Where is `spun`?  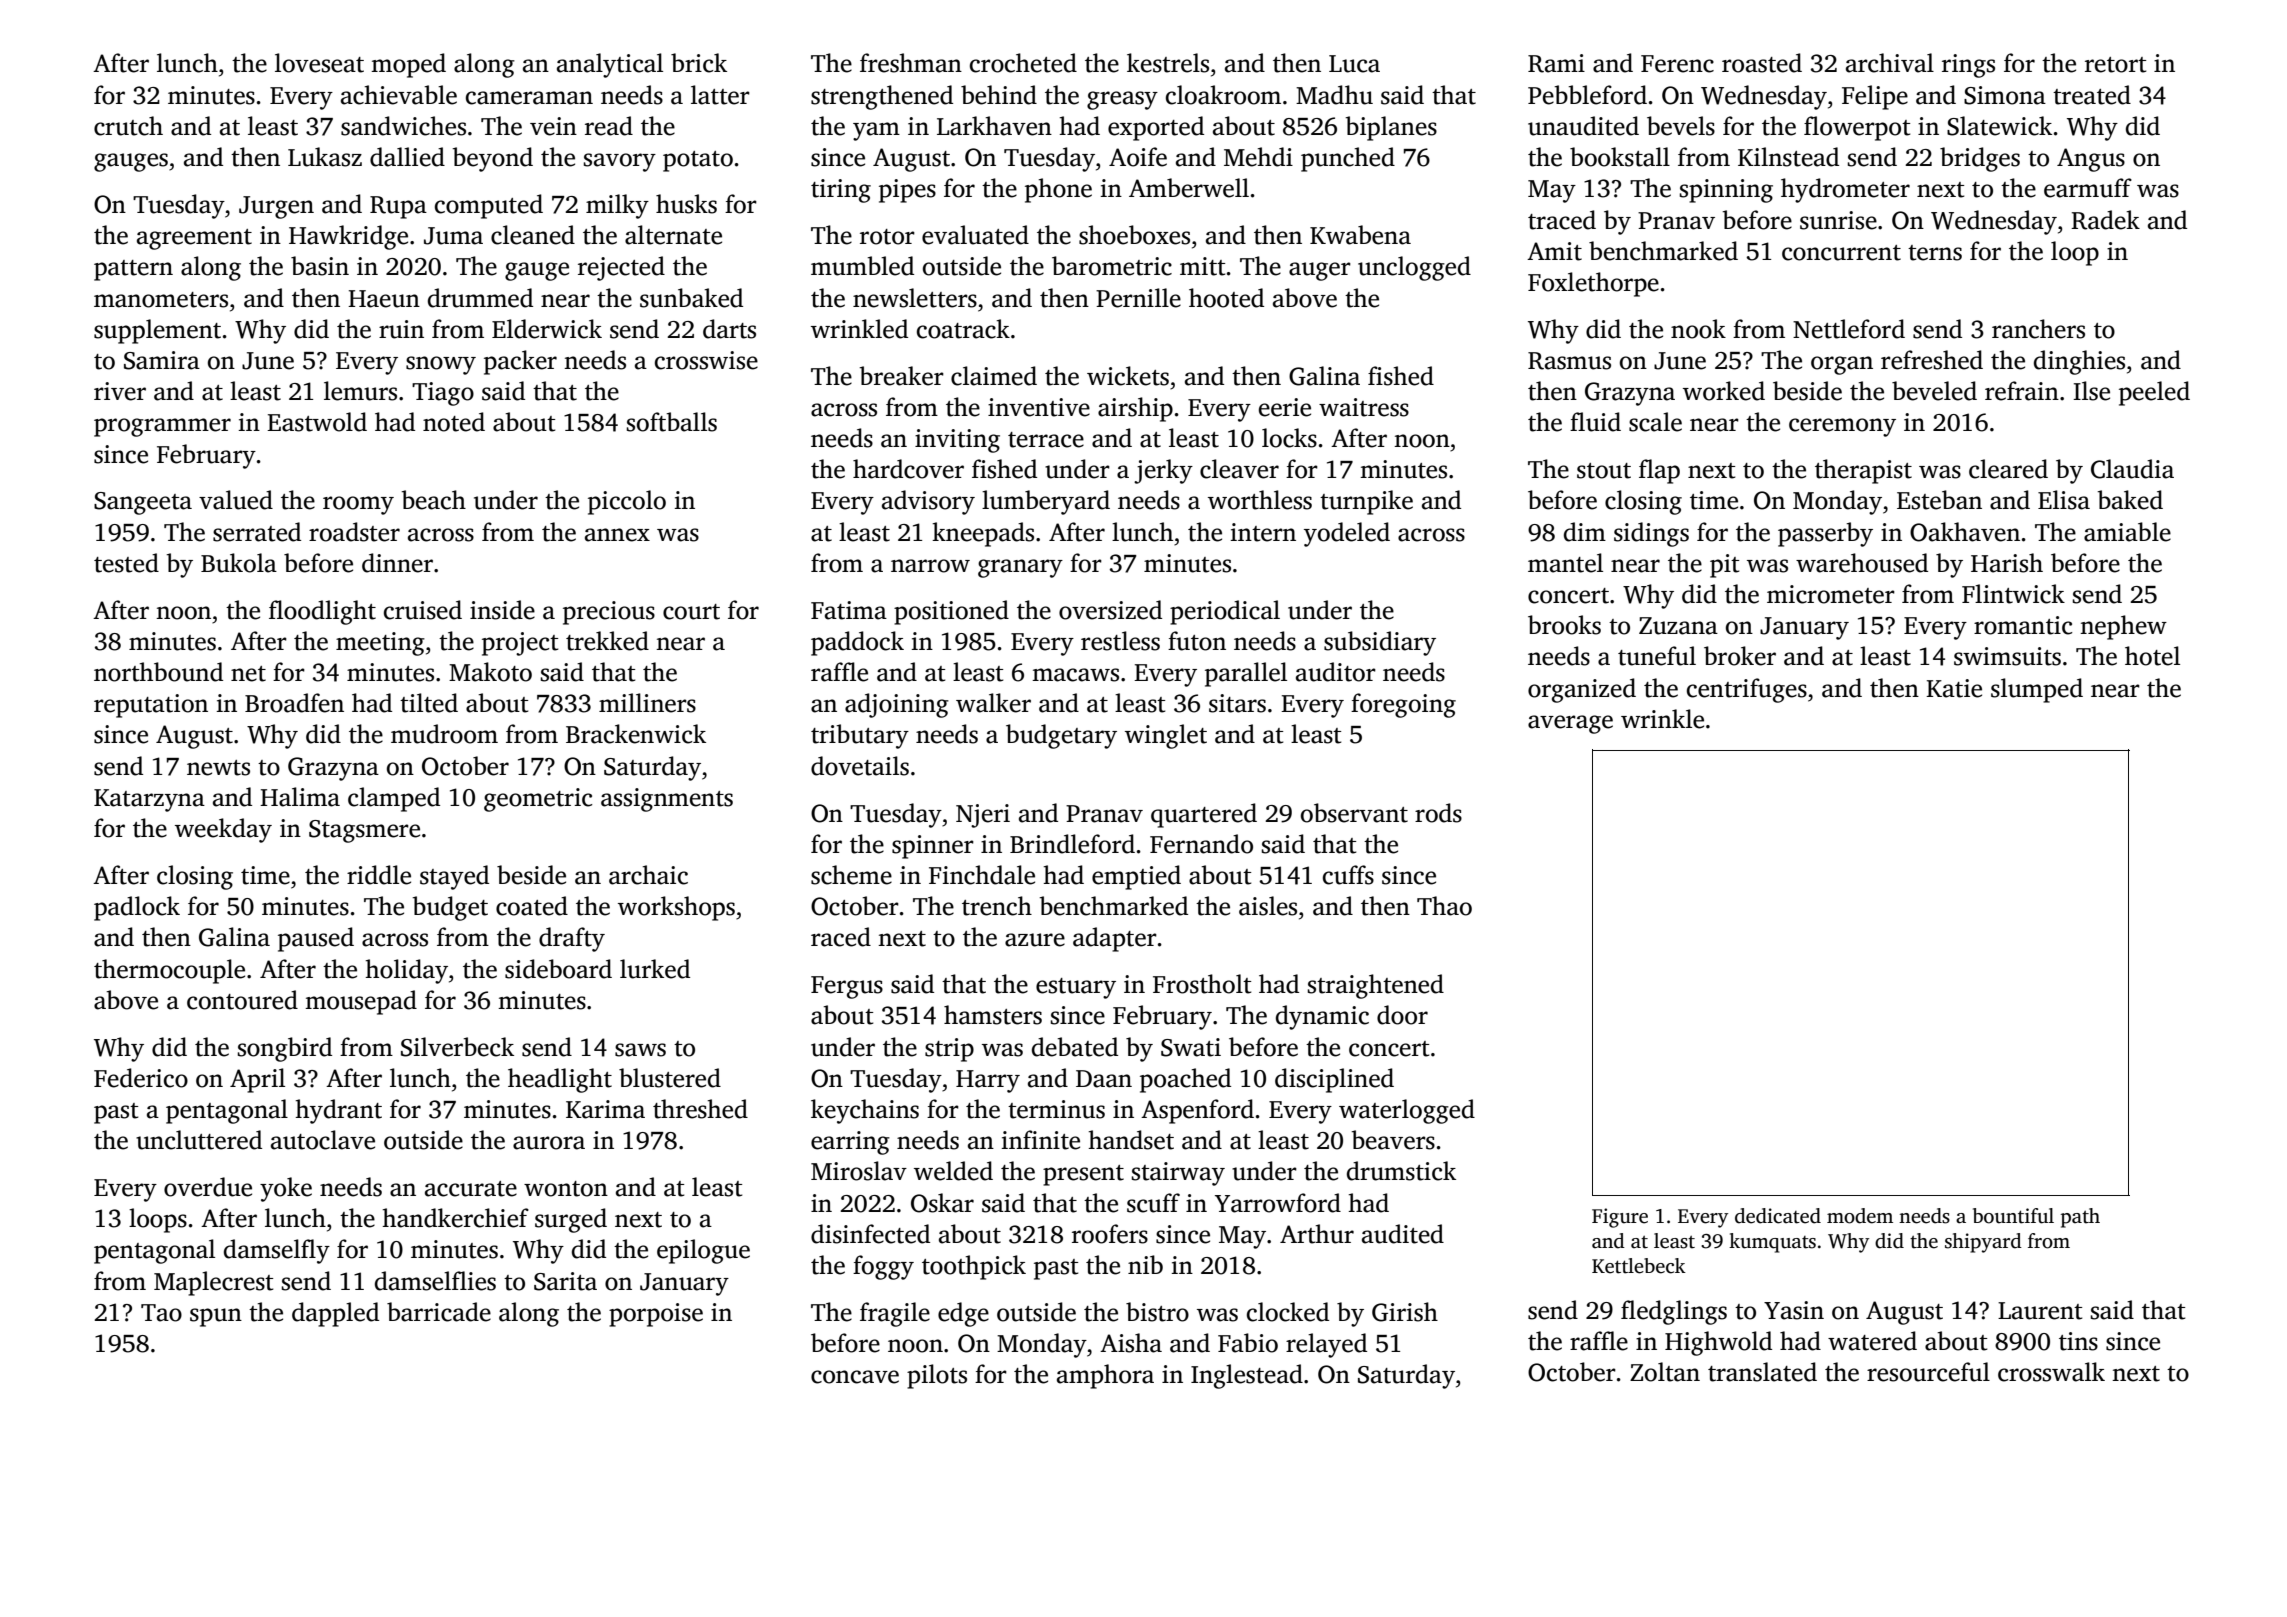 spun is located at coordinates (216, 1317).
